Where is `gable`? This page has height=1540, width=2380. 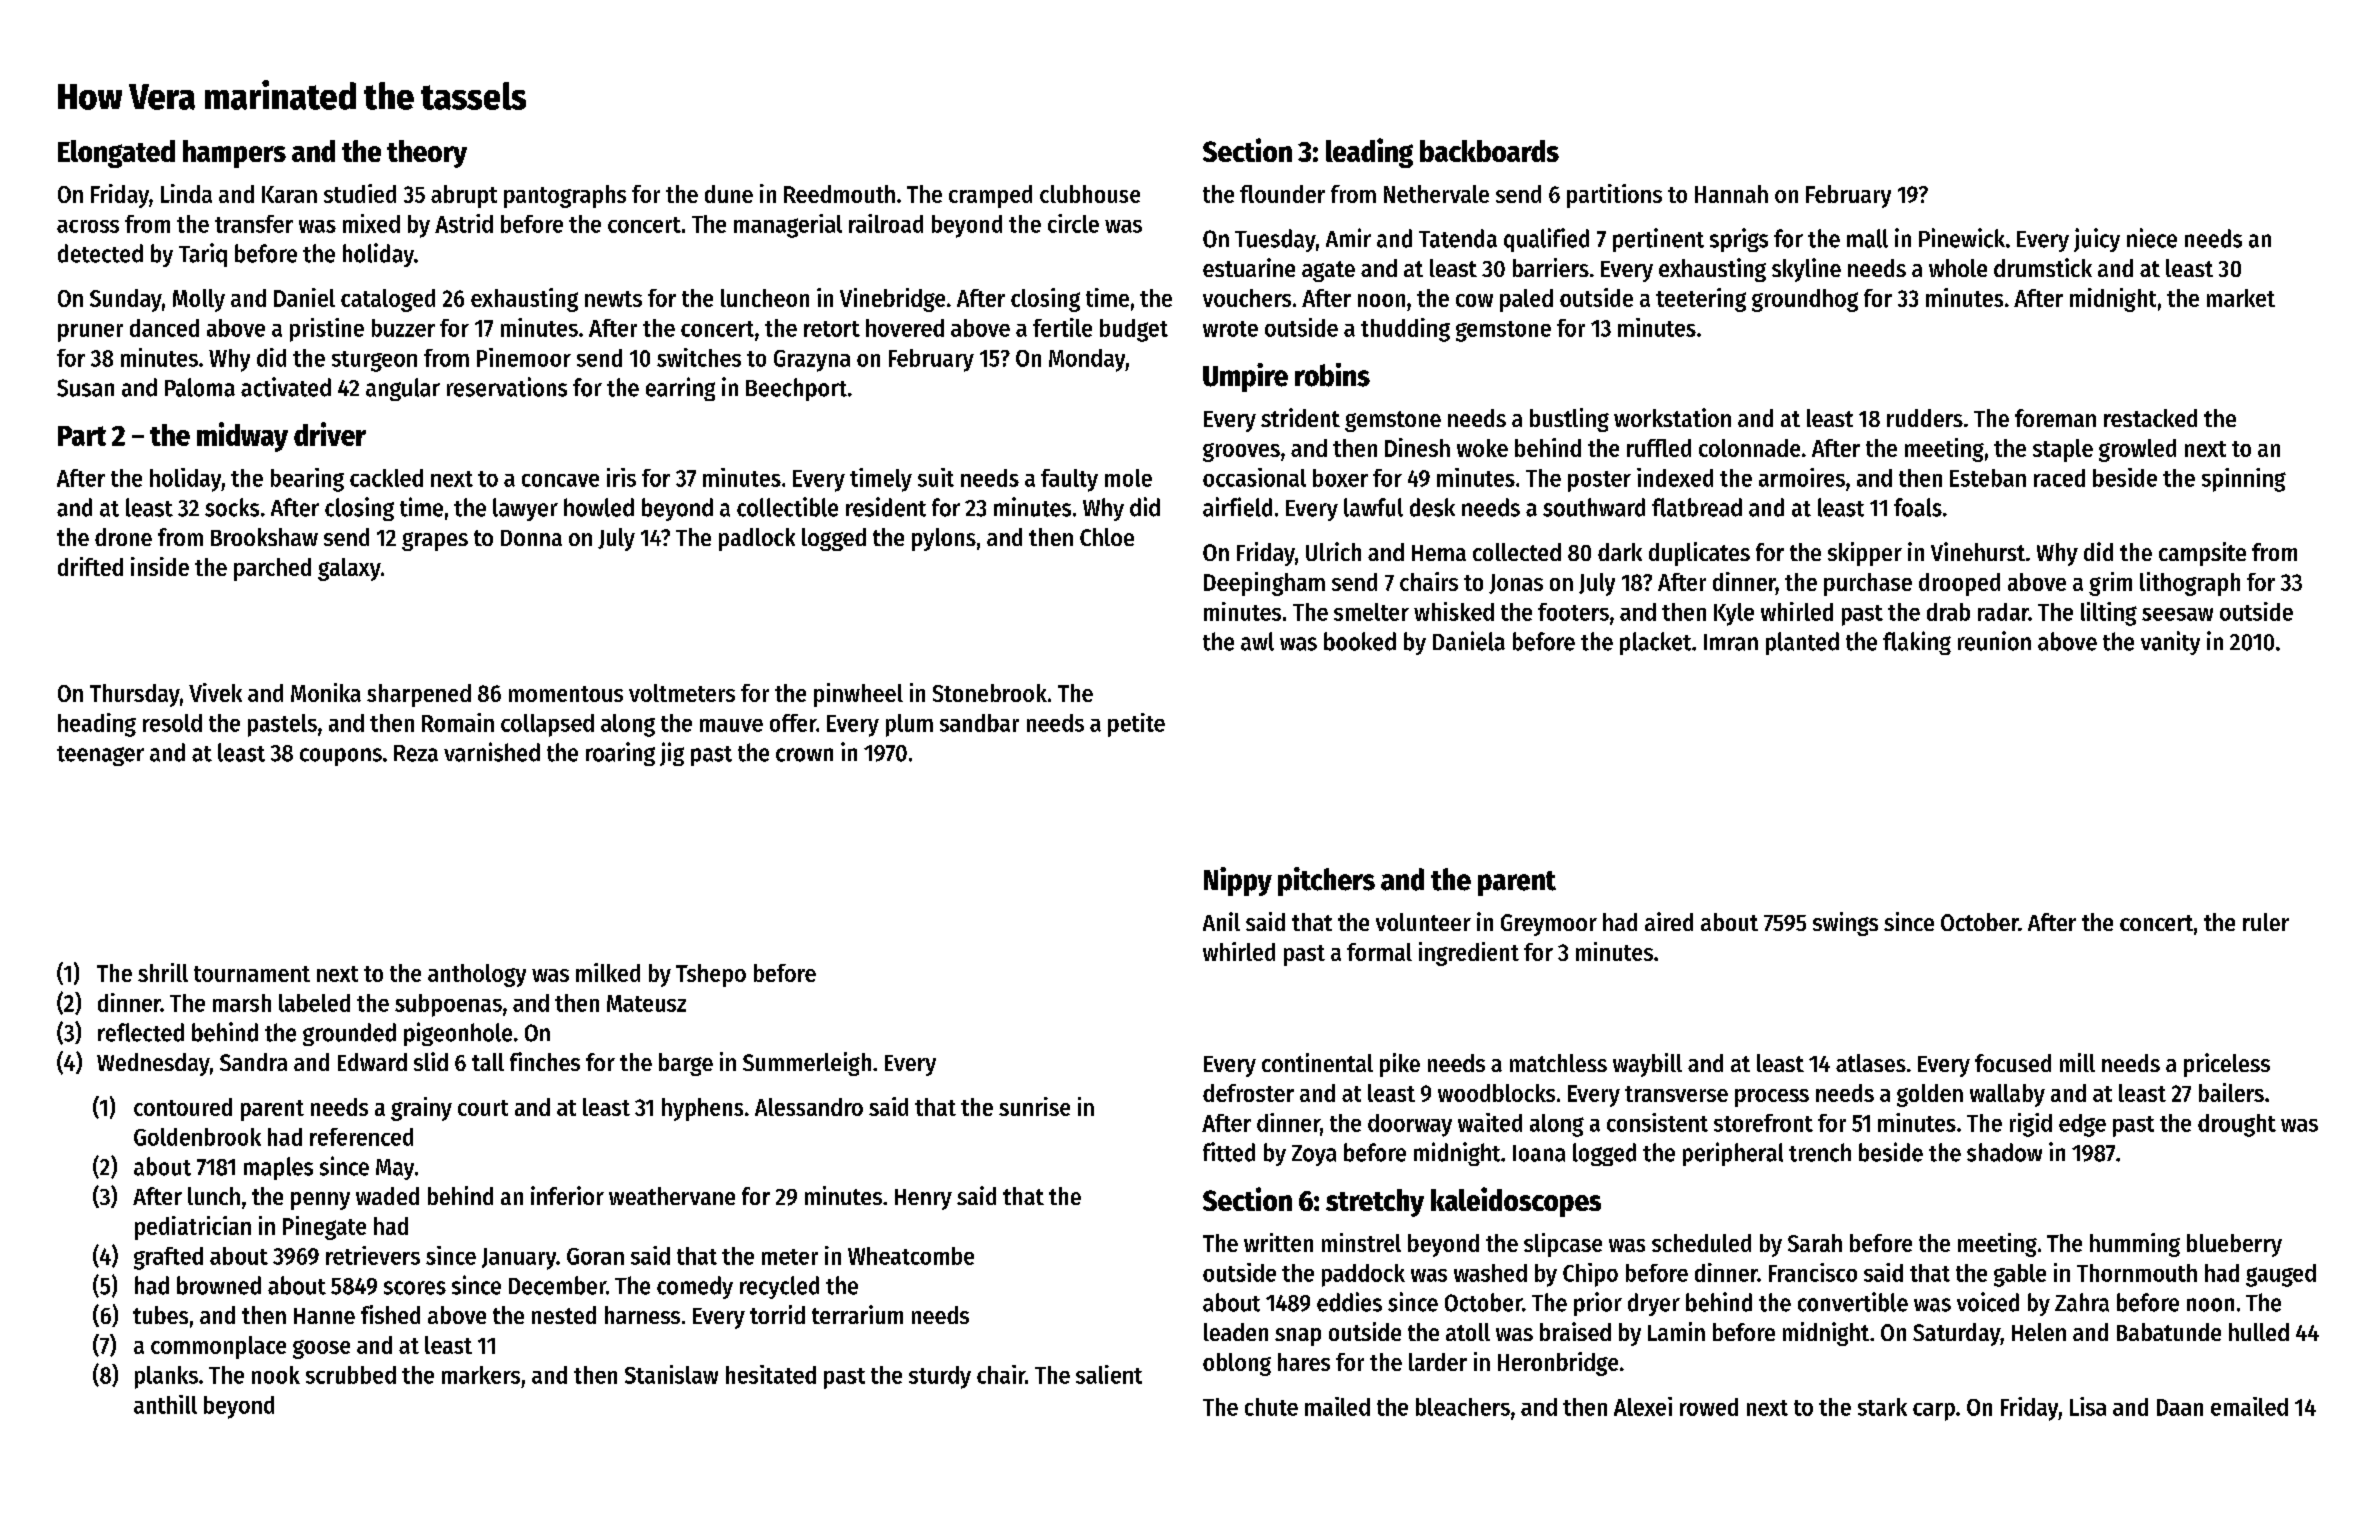
gable is located at coordinates (2020, 1275).
